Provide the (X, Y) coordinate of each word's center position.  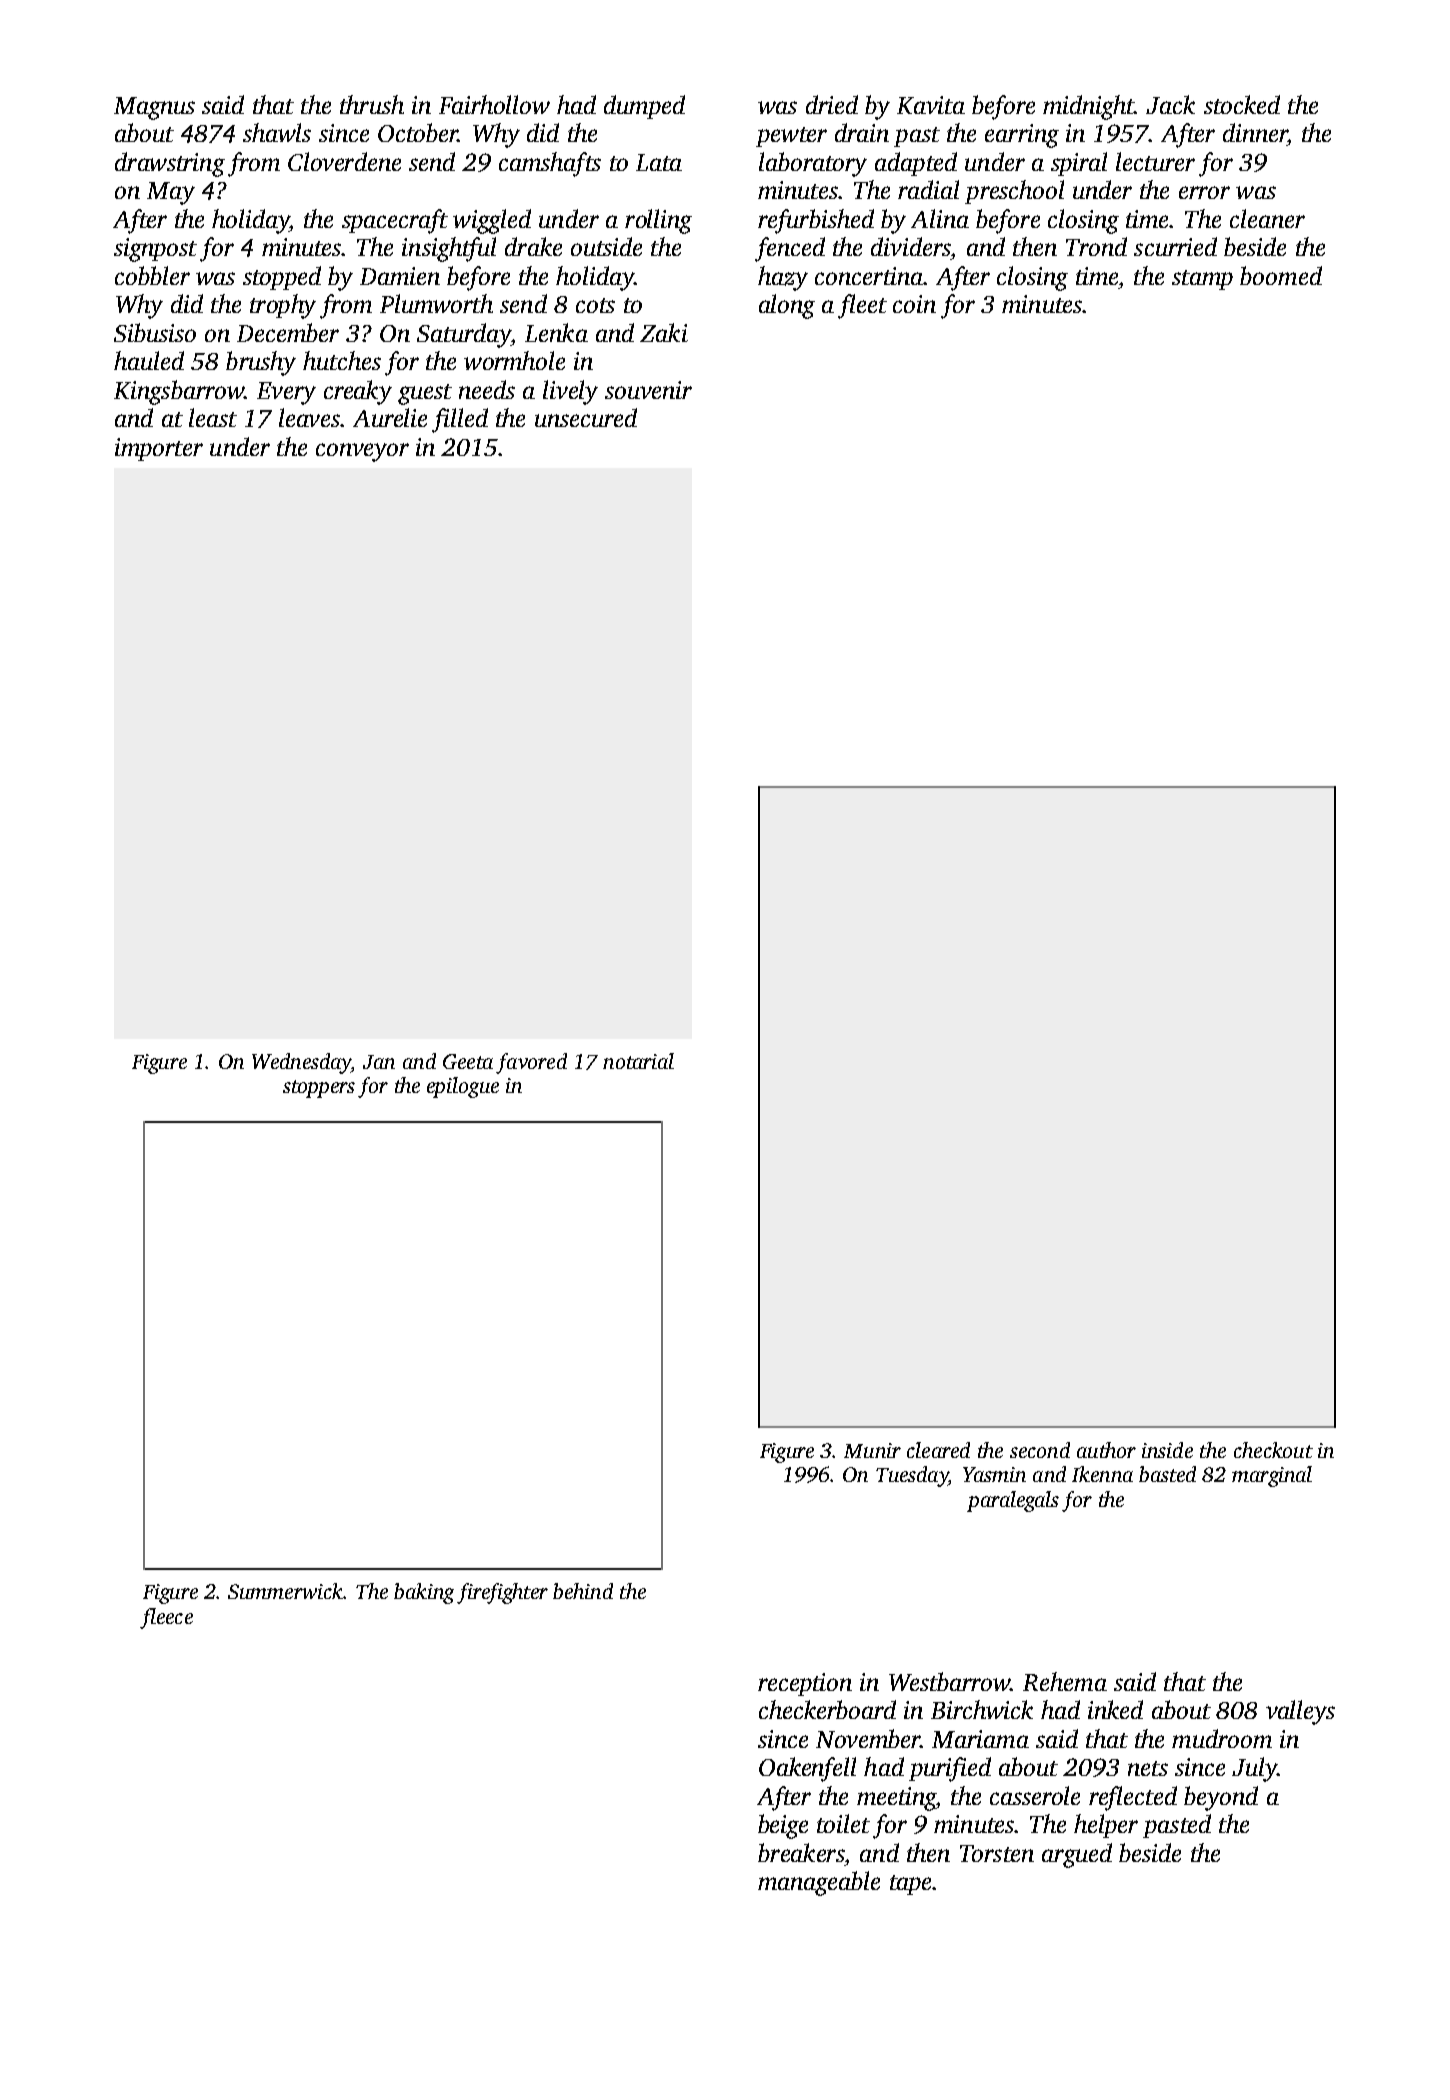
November (868, 1738)
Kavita (931, 105)
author (1106, 1450)
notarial (638, 1061)
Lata (659, 162)
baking (424, 1593)
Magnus (154, 108)
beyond (1221, 1798)
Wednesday (301, 1063)
